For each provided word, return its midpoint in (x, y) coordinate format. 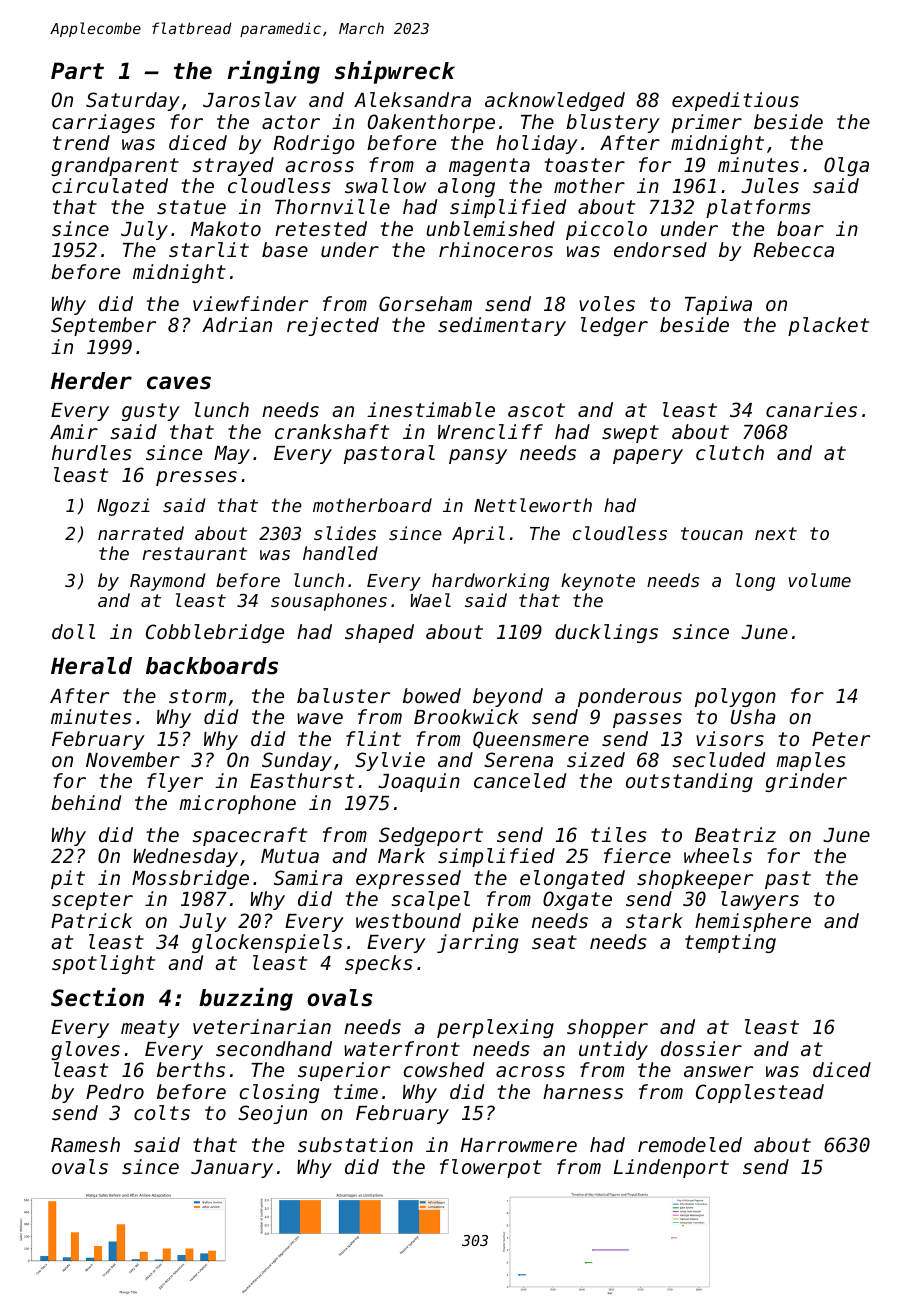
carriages (103, 123)
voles (607, 303)
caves (179, 383)
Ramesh (85, 1144)
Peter (841, 739)
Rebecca (793, 249)
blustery (613, 123)
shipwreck (394, 72)
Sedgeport (431, 836)
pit (68, 879)
